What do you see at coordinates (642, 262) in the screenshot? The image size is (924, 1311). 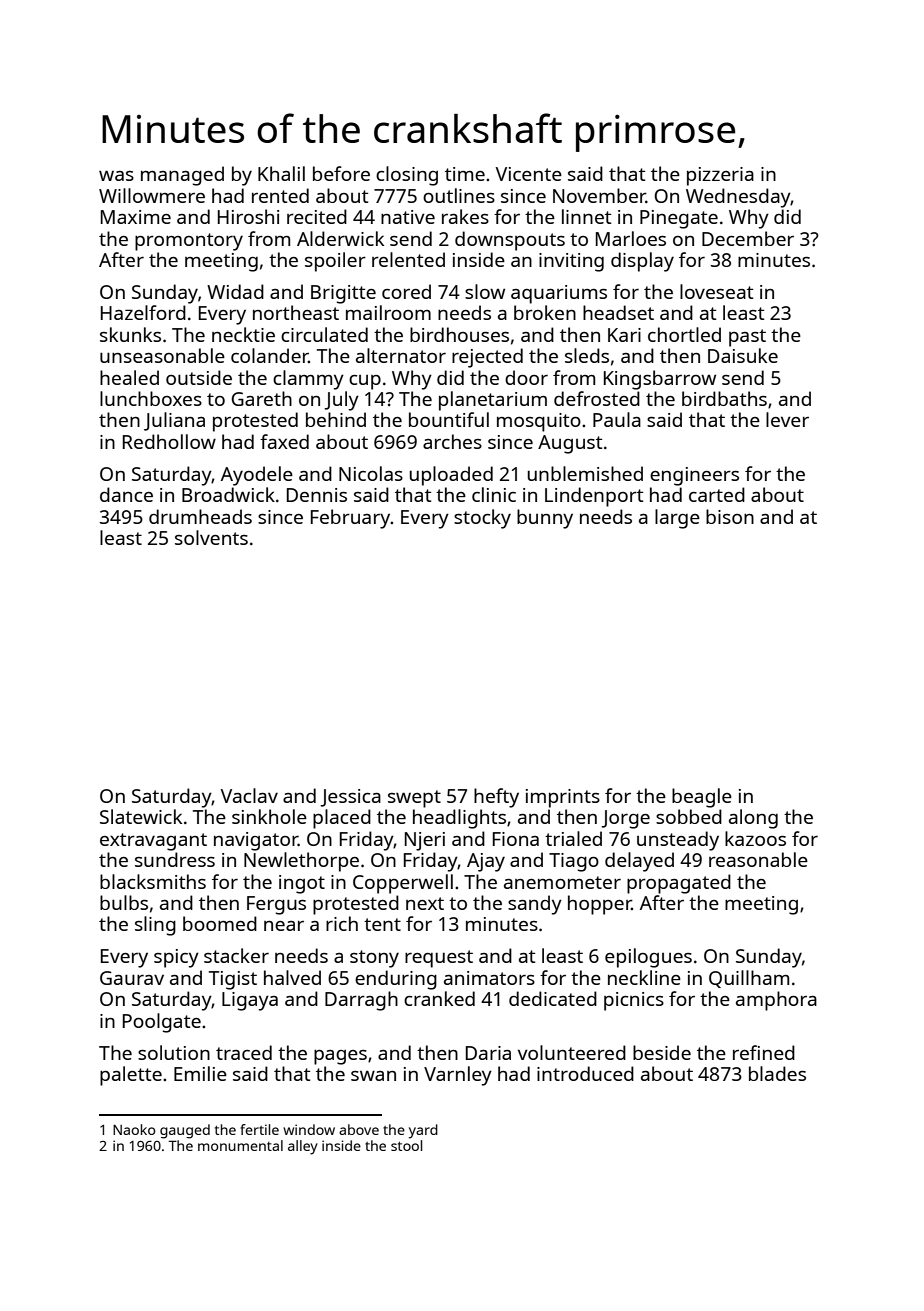 I see `display` at bounding box center [642, 262].
